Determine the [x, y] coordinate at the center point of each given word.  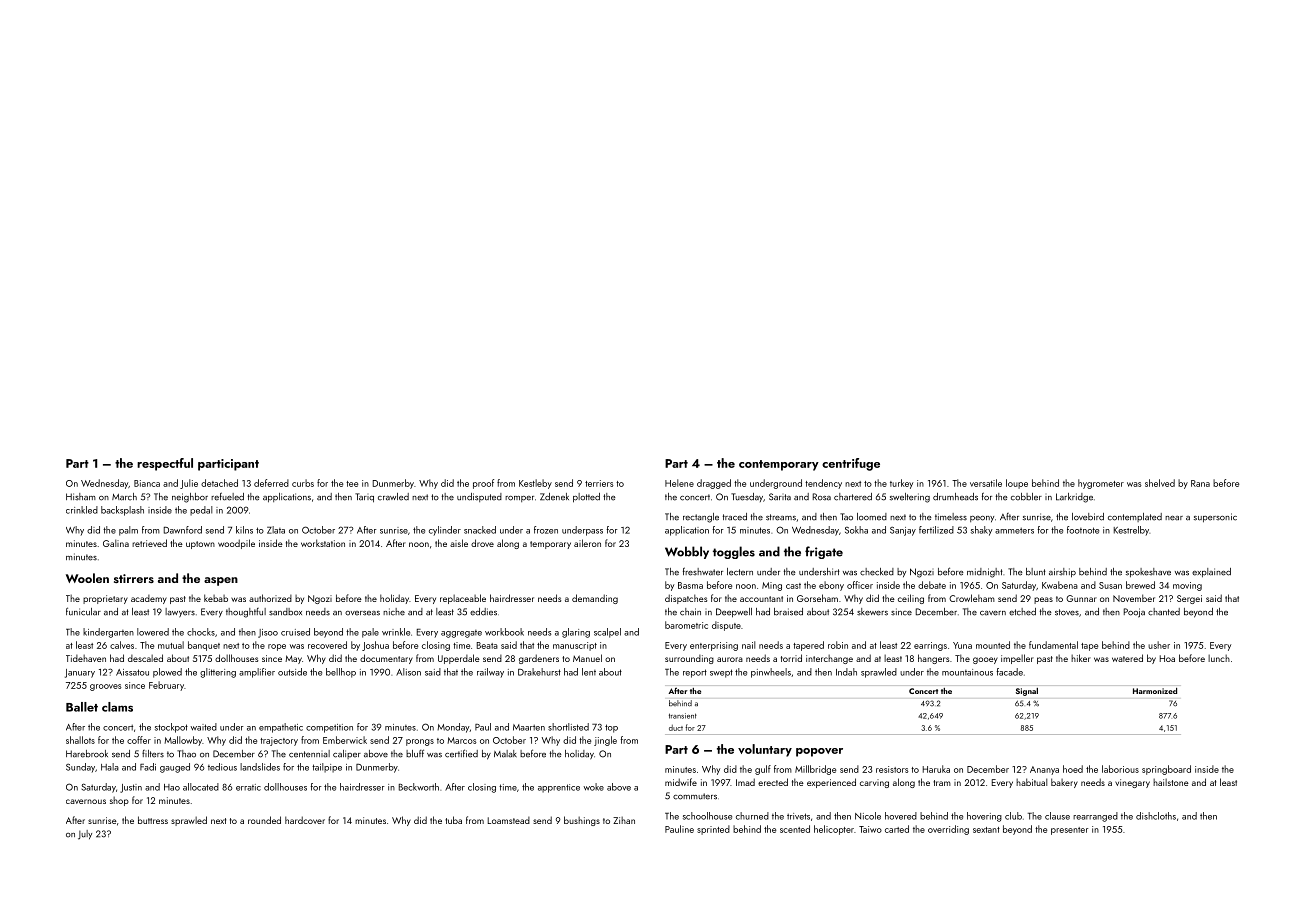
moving [1187, 586]
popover [819, 752]
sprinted [713, 830]
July [85, 835]
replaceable [463, 599]
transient [683, 716]
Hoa [1167, 658]
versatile [986, 483]
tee [352, 484]
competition [329, 728]
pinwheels [771, 673]
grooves [106, 687]
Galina [116, 543]
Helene [679, 483]
